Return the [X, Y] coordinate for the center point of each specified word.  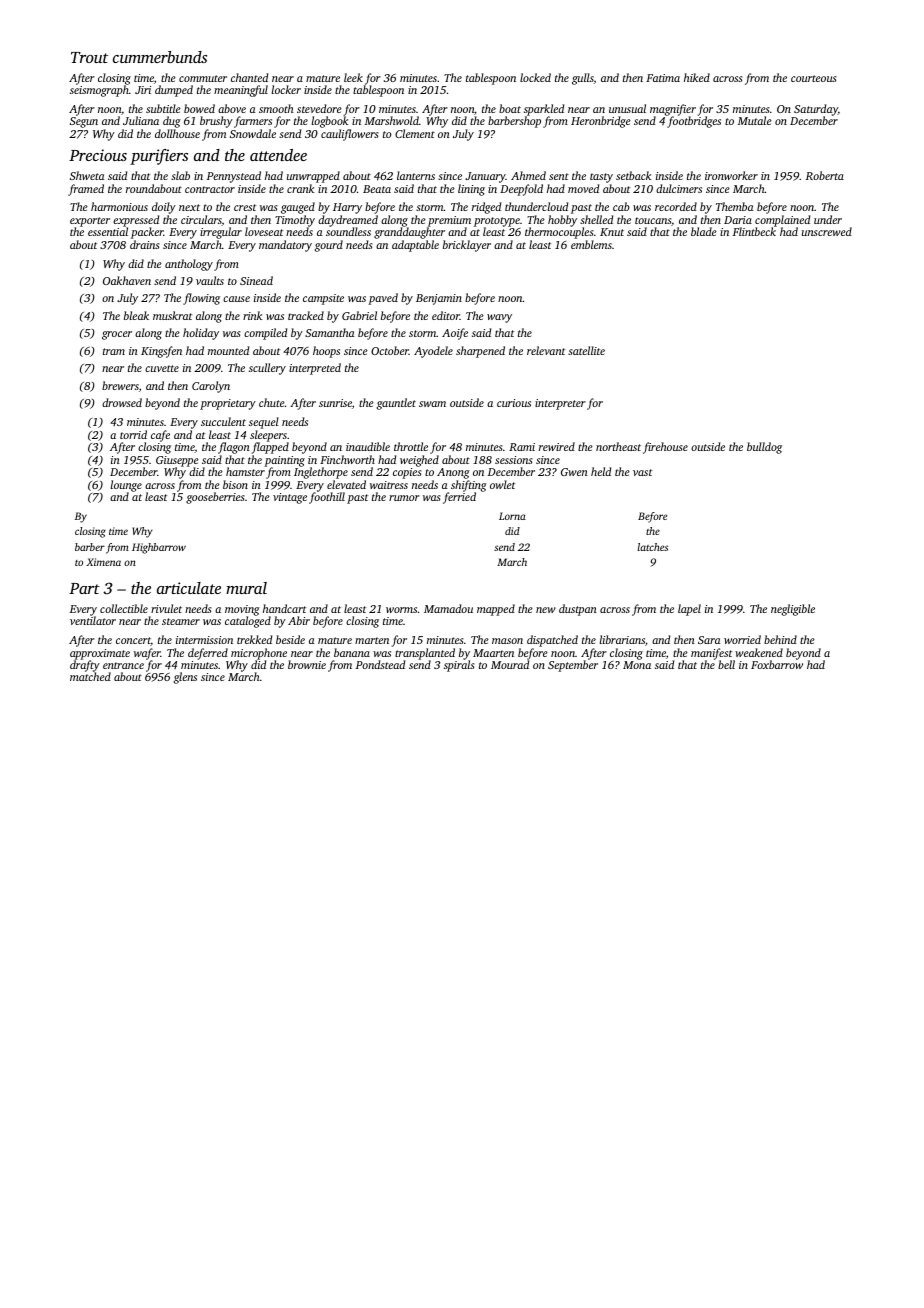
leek [353, 77]
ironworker [731, 175]
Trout [89, 57]
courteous [813, 78]
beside [290, 639]
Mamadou [448, 608]
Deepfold [521, 190]
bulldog [764, 448]
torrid [133, 434]
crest [245, 207]
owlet [502, 484]
